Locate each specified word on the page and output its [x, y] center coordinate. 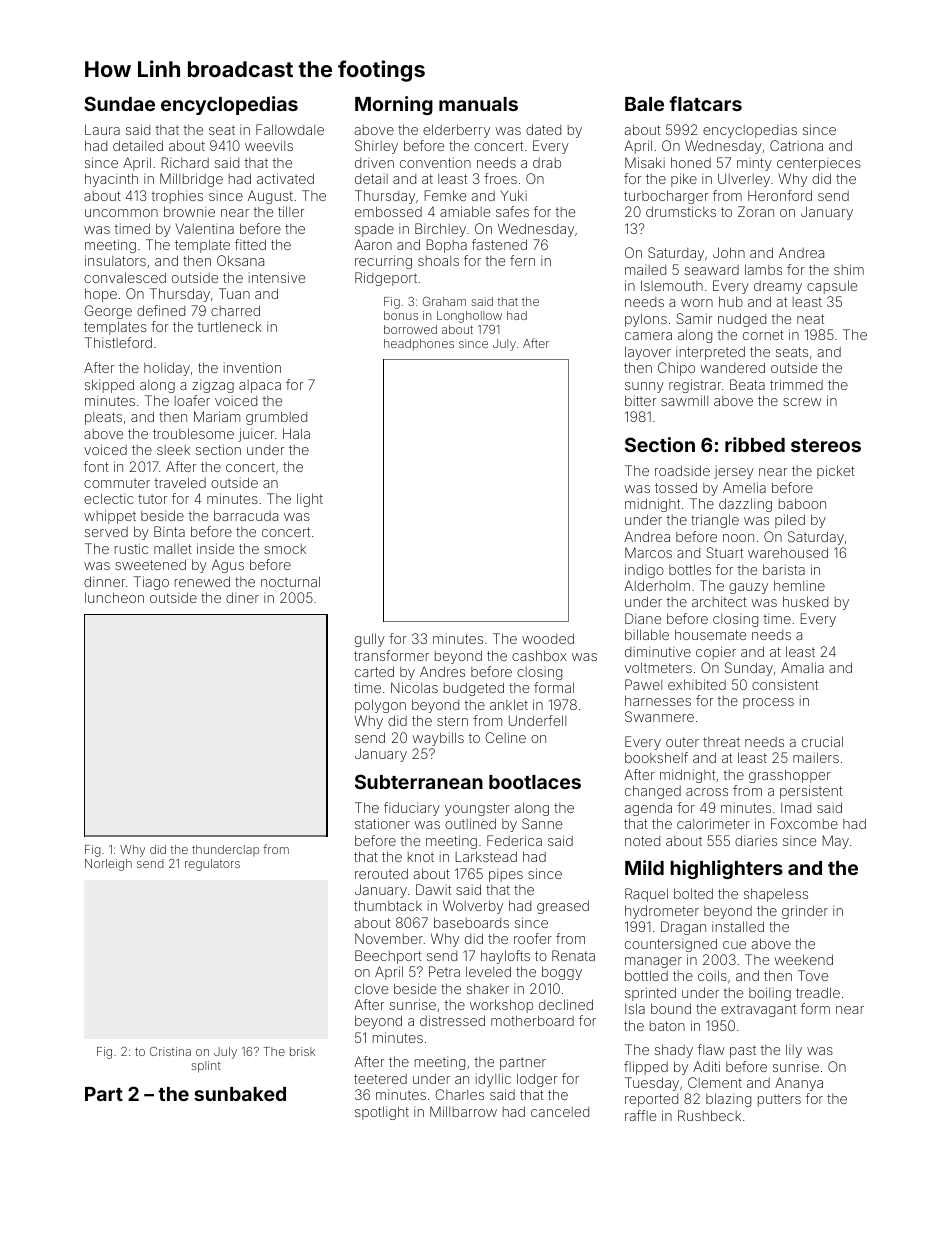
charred [235, 310]
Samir [694, 318]
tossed [676, 487]
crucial [822, 741]
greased [563, 907]
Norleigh [108, 865]
